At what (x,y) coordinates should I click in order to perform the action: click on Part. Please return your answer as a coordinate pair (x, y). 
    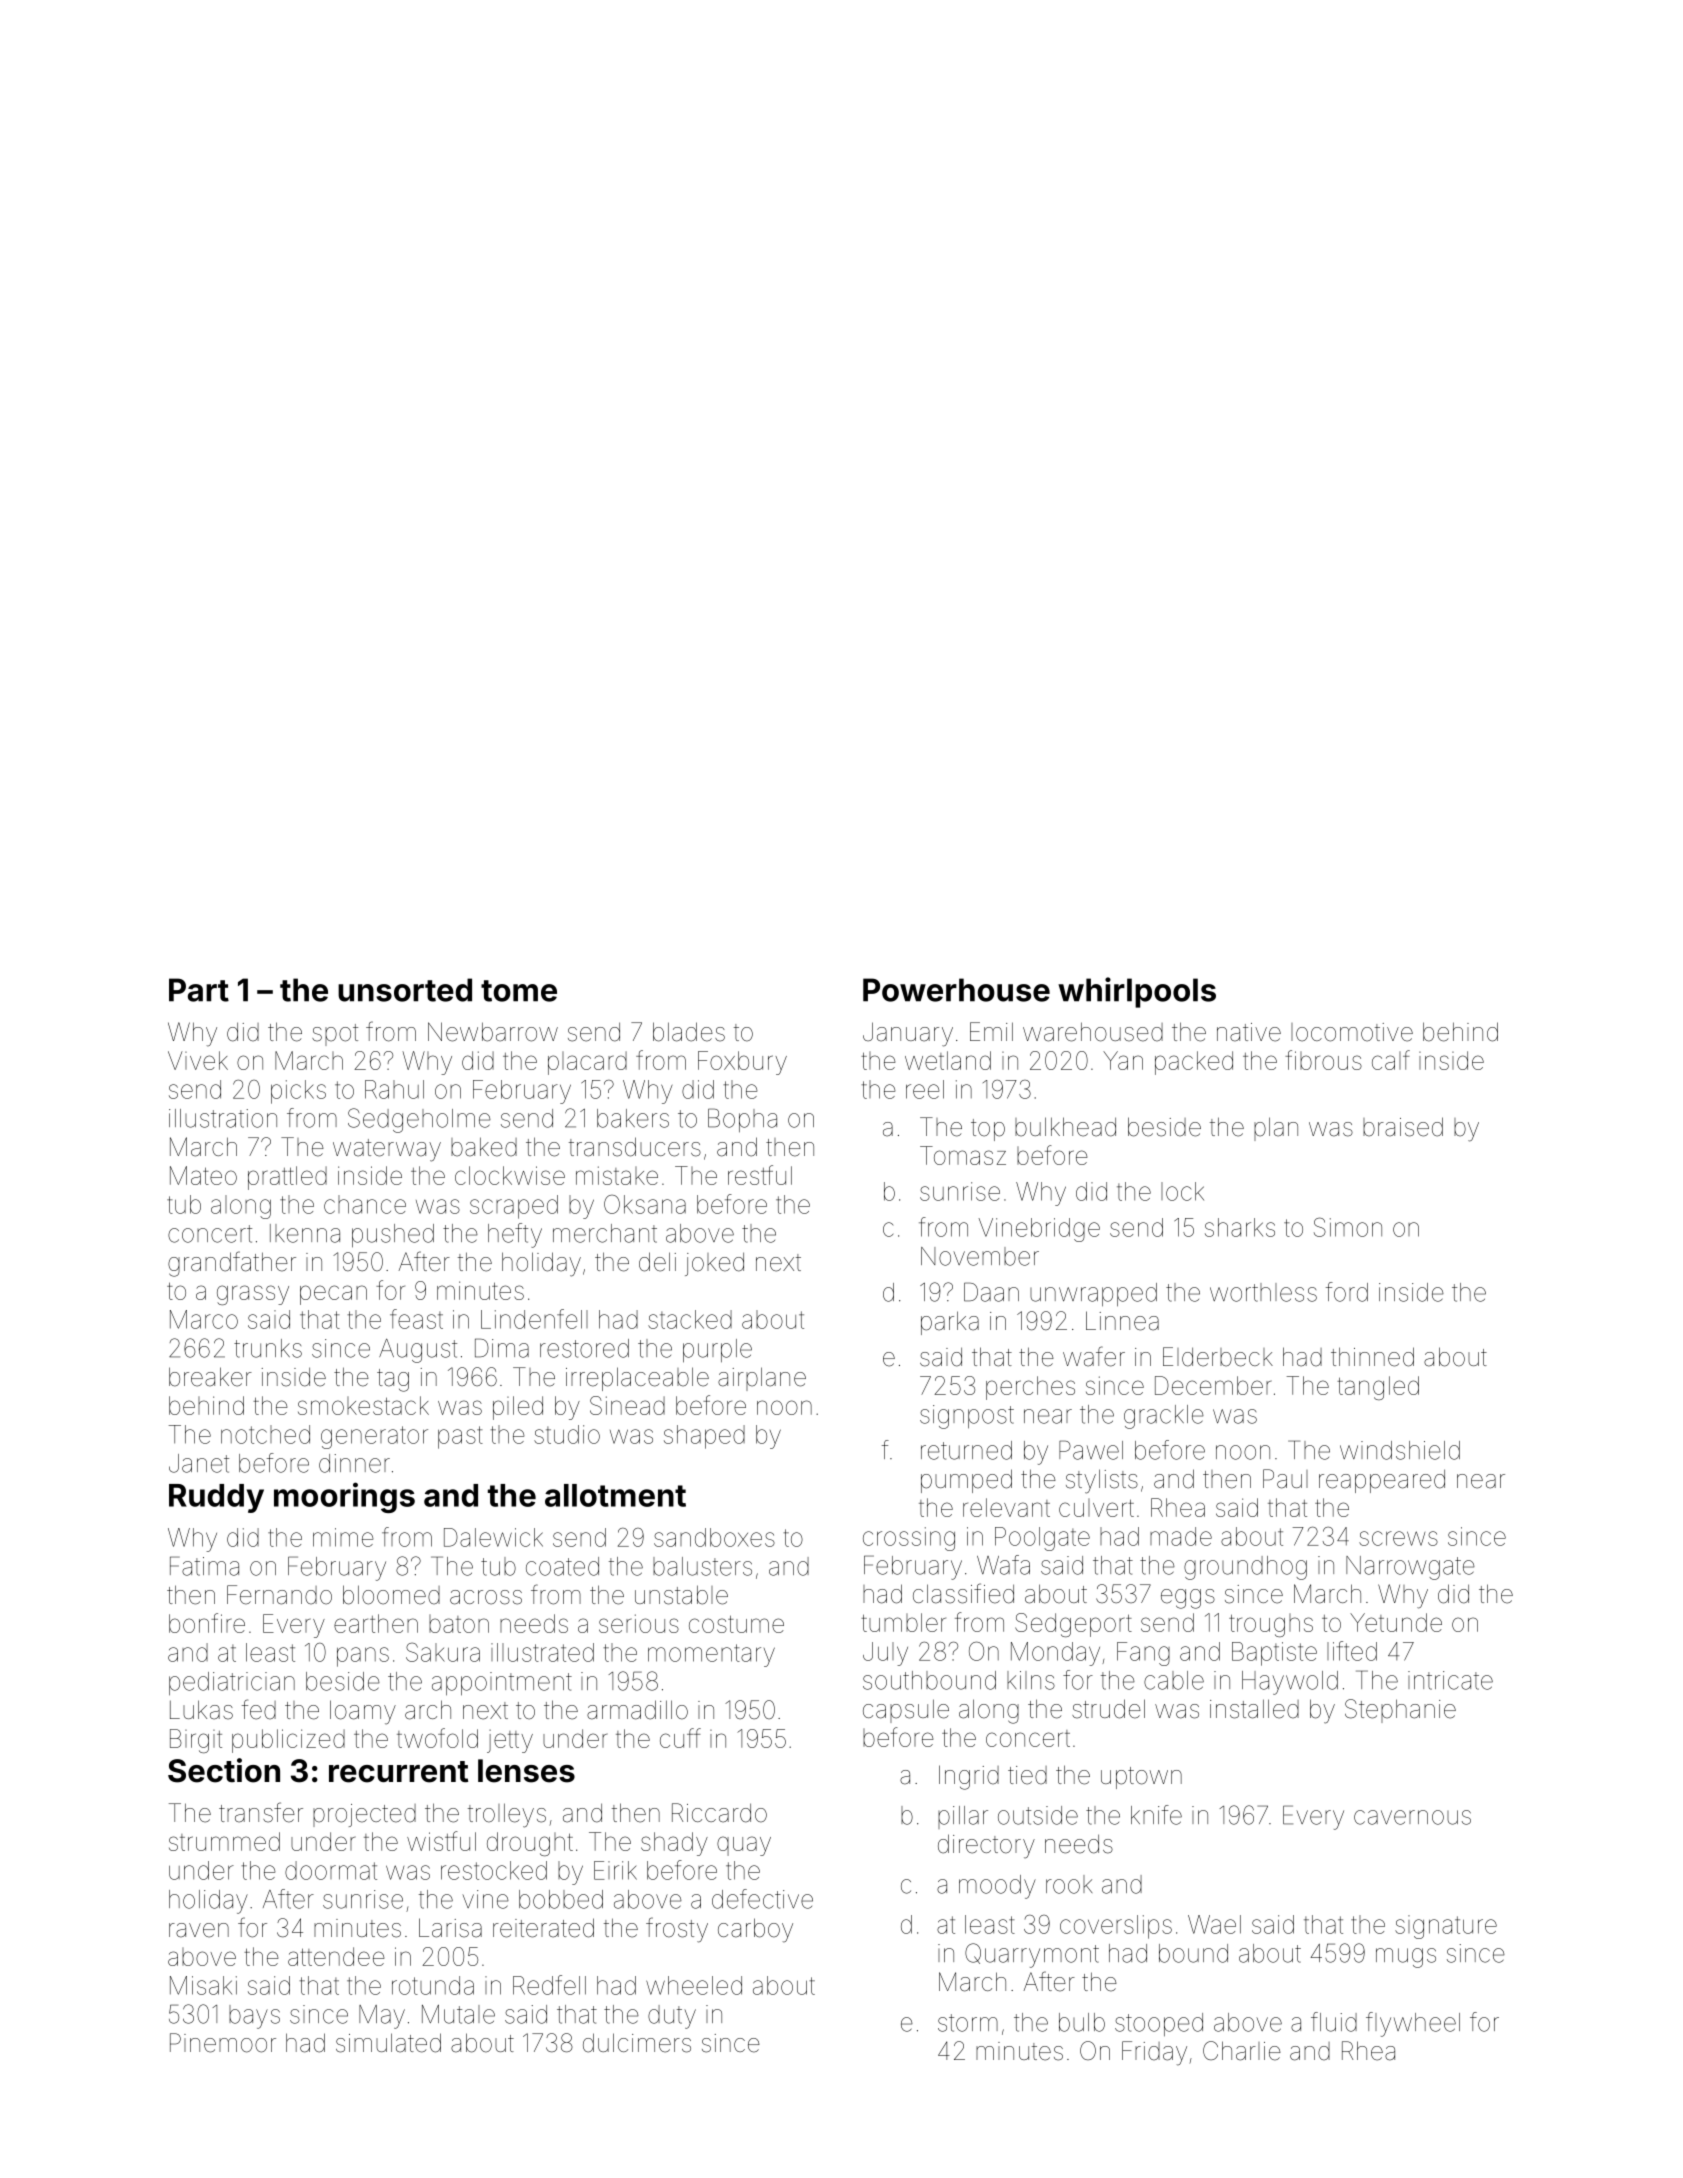
    Looking at the image, I should click on (199, 990).
